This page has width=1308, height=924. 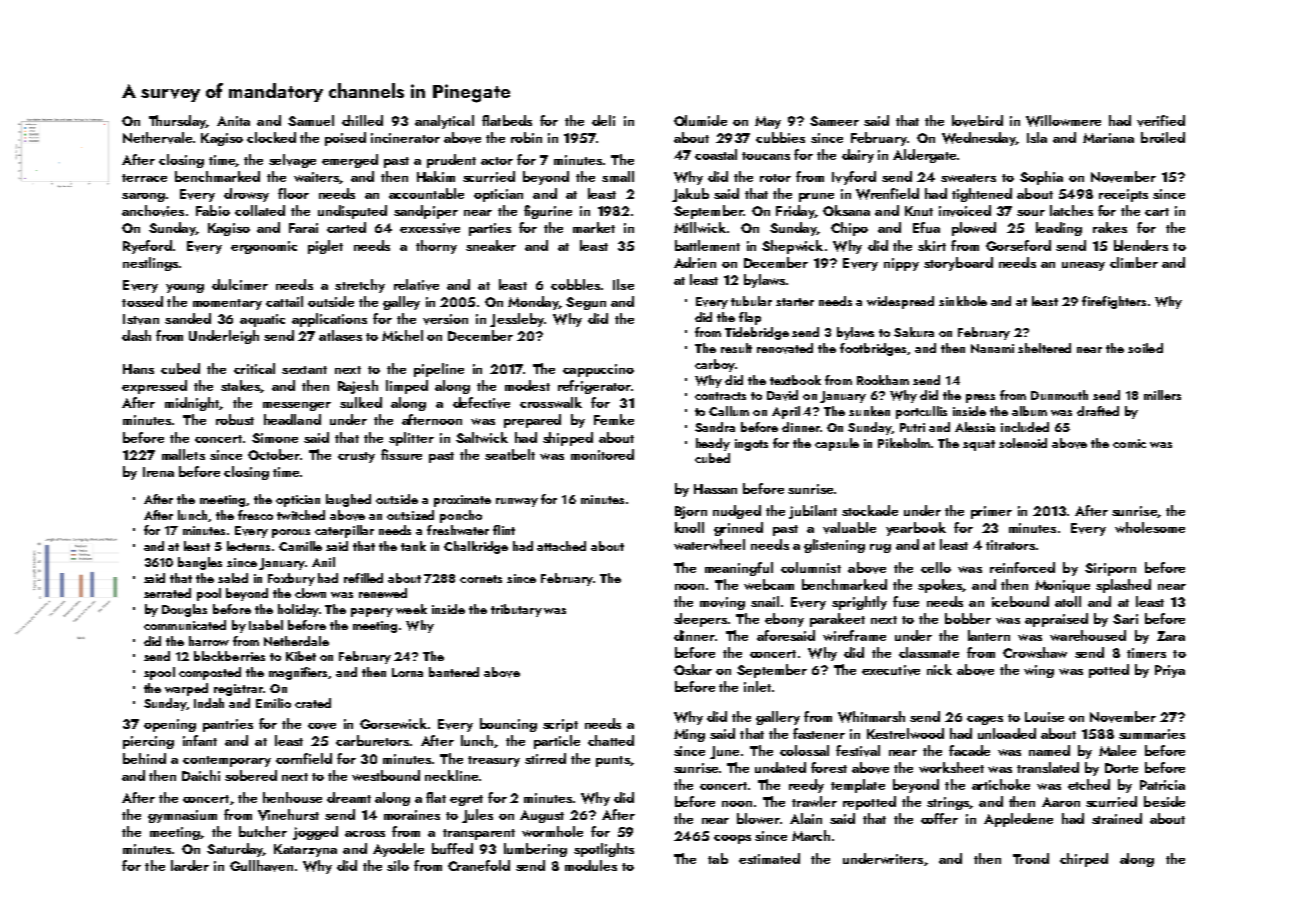 What do you see at coordinates (157, 138) in the page?
I see `Nethervale` at bounding box center [157, 138].
